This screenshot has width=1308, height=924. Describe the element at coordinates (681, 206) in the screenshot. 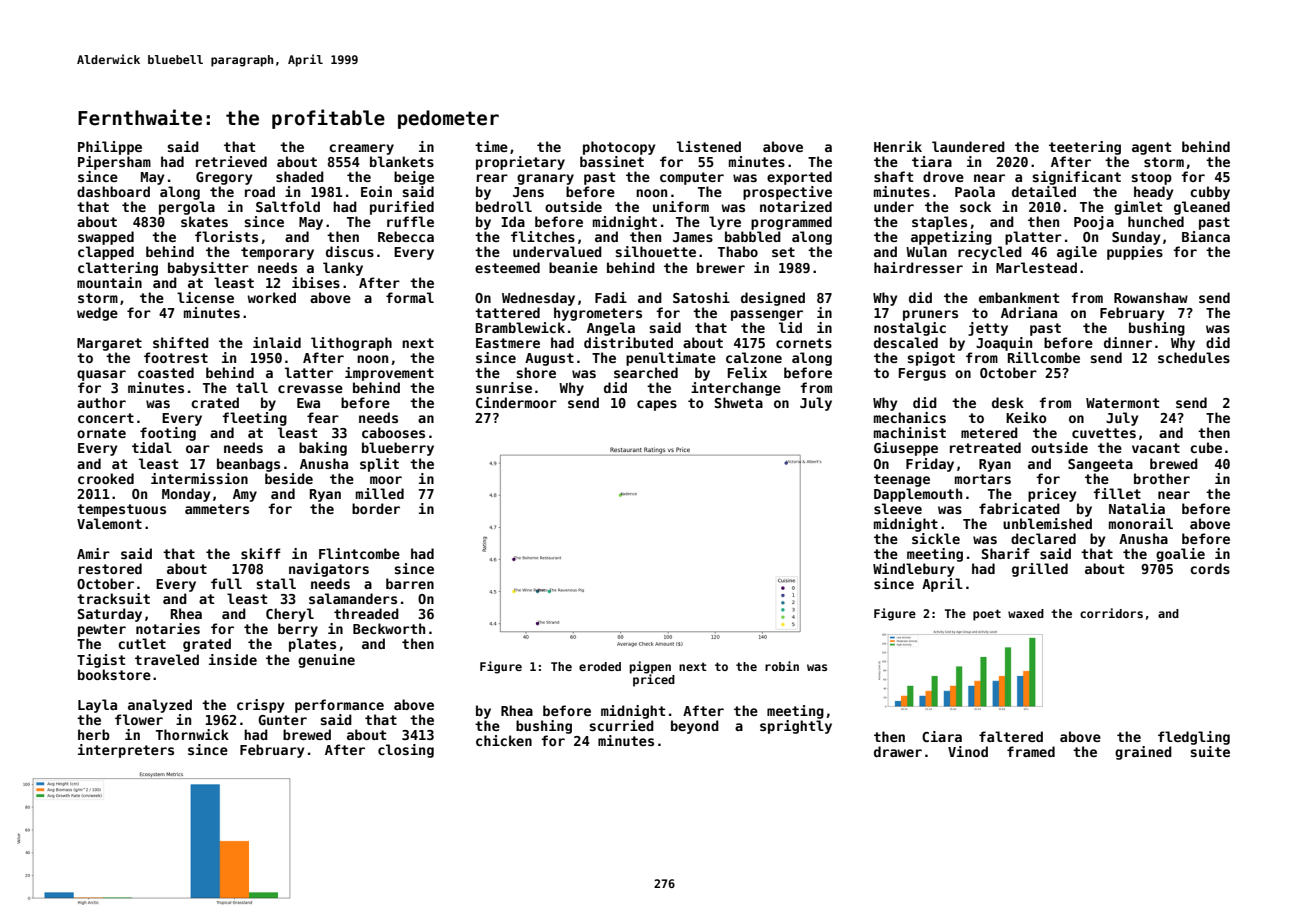

I see `uniform` at that location.
